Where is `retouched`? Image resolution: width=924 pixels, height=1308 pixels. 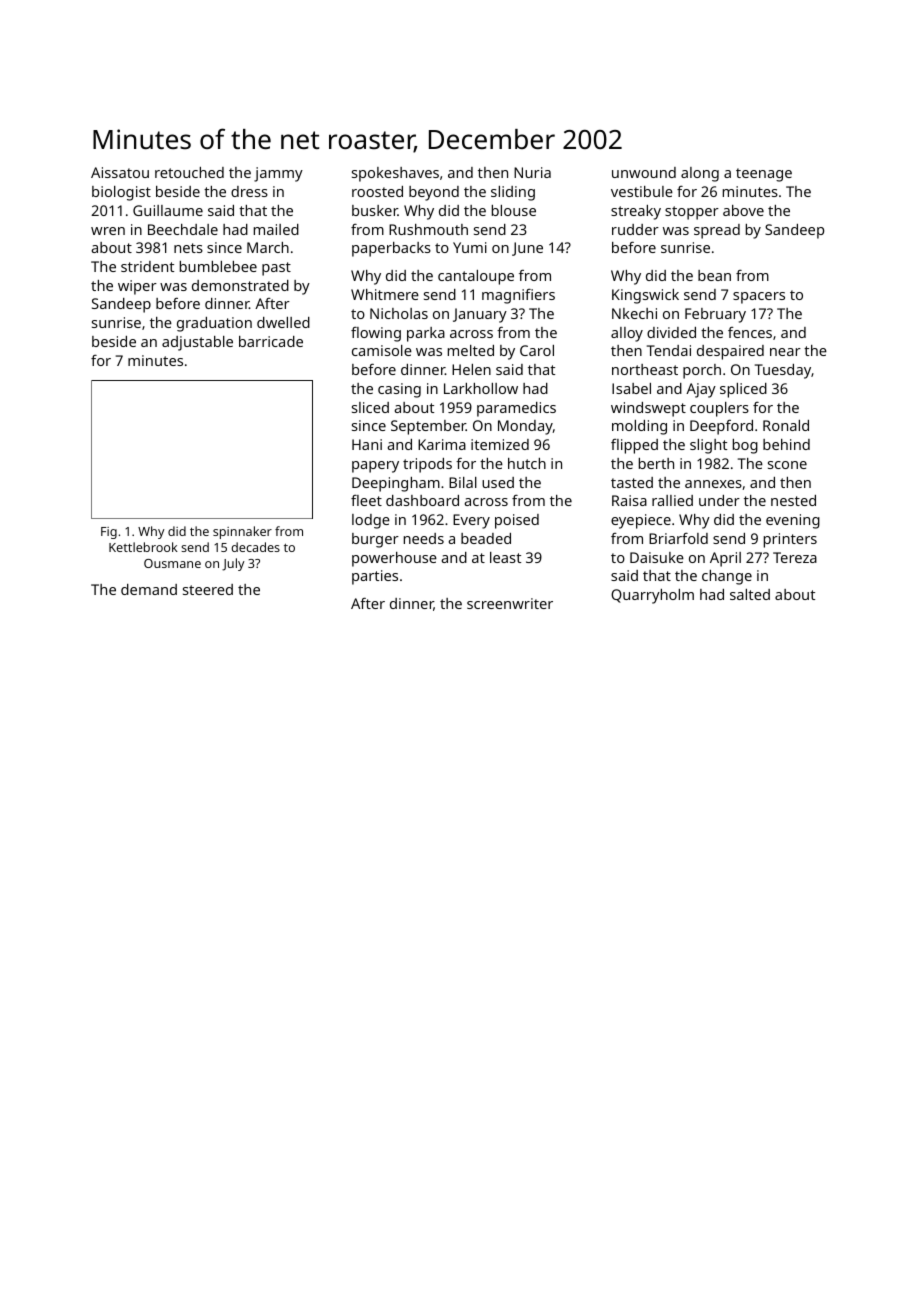 retouched is located at coordinates (189, 172).
